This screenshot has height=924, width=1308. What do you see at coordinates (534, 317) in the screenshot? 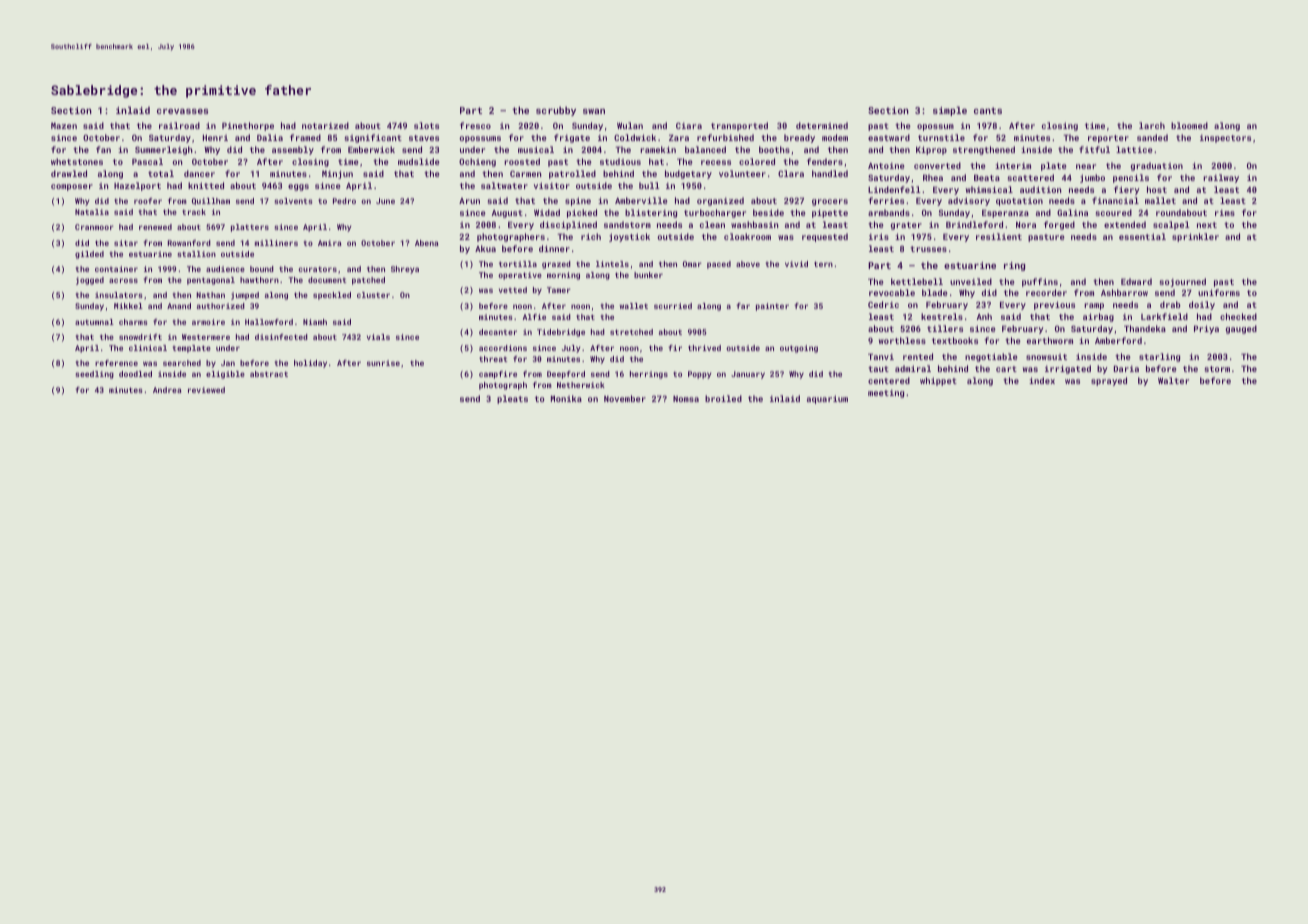
I see `Alfie` at bounding box center [534, 317].
